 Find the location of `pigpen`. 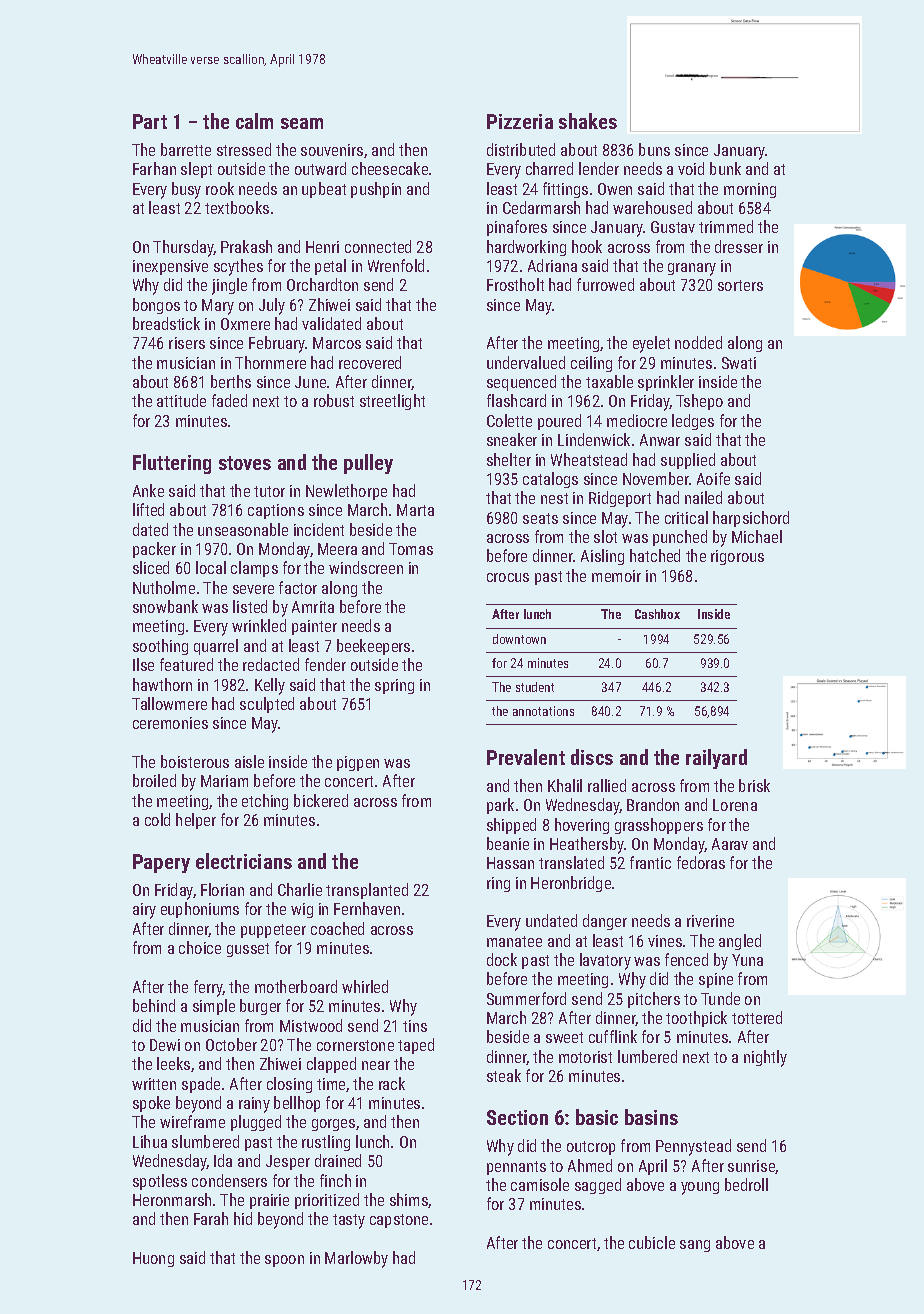

pigpen is located at coordinates (358, 763).
